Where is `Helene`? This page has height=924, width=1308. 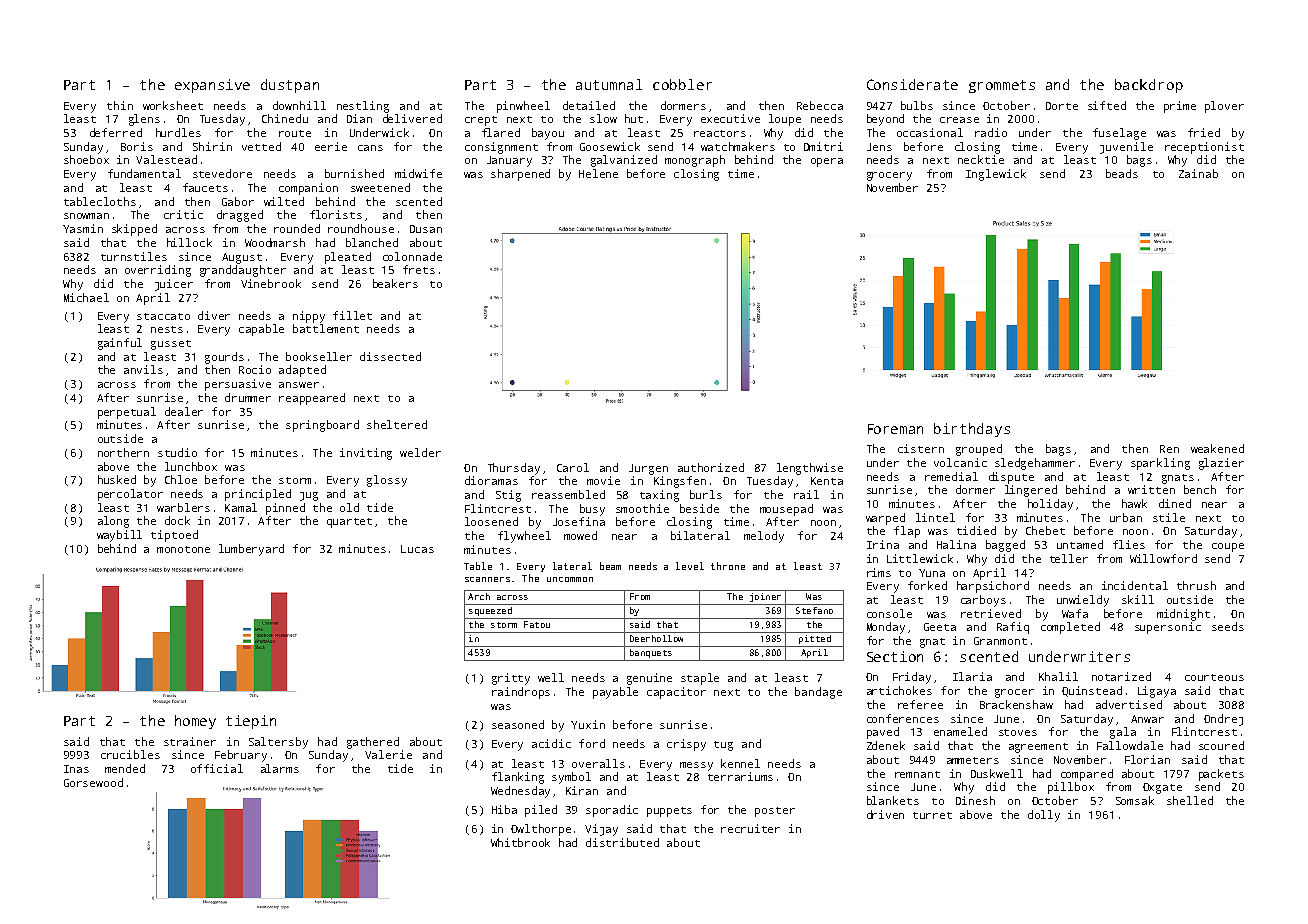
Helene is located at coordinates (598, 173).
